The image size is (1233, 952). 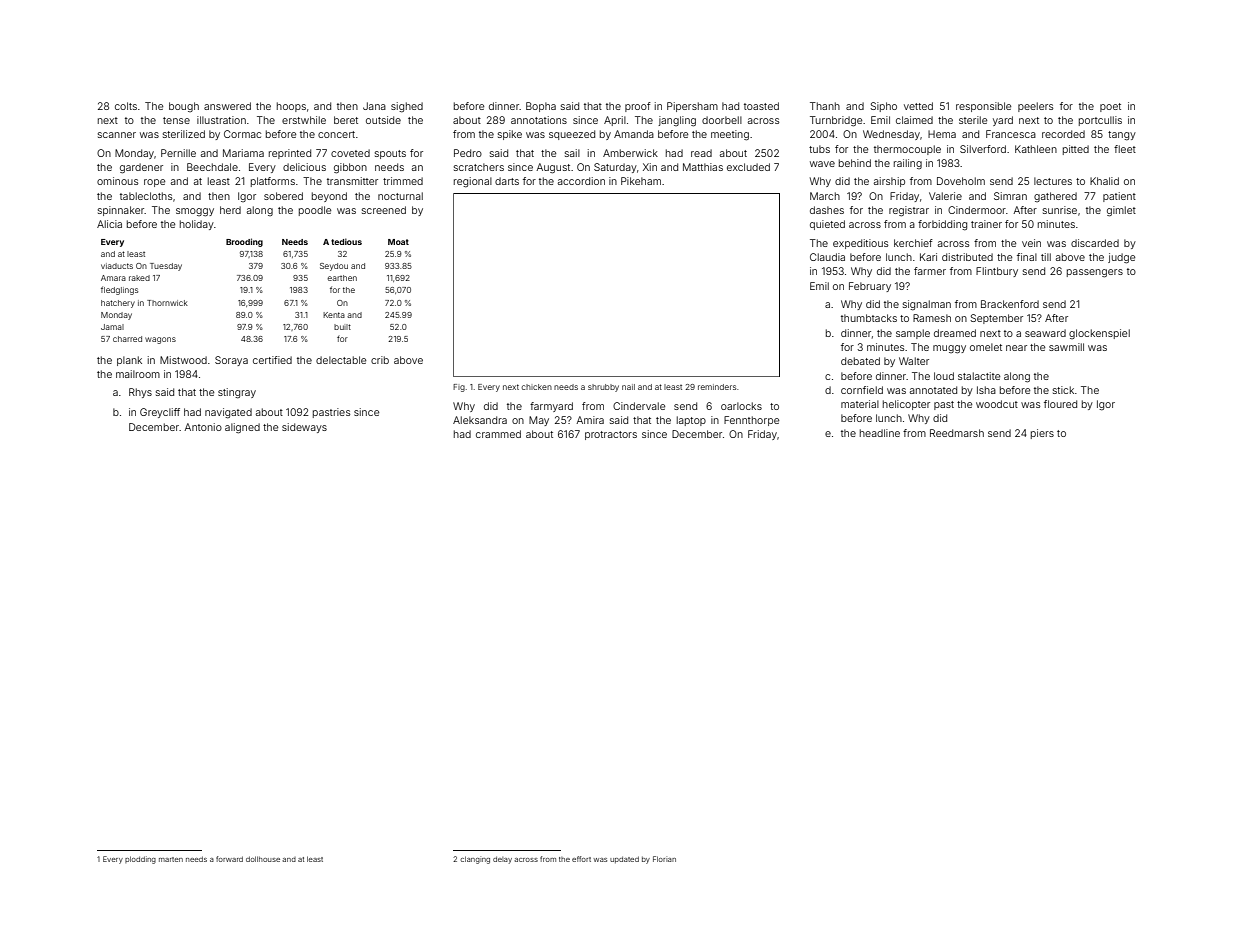 I want to click on dollhouse, so click(x=263, y=859).
